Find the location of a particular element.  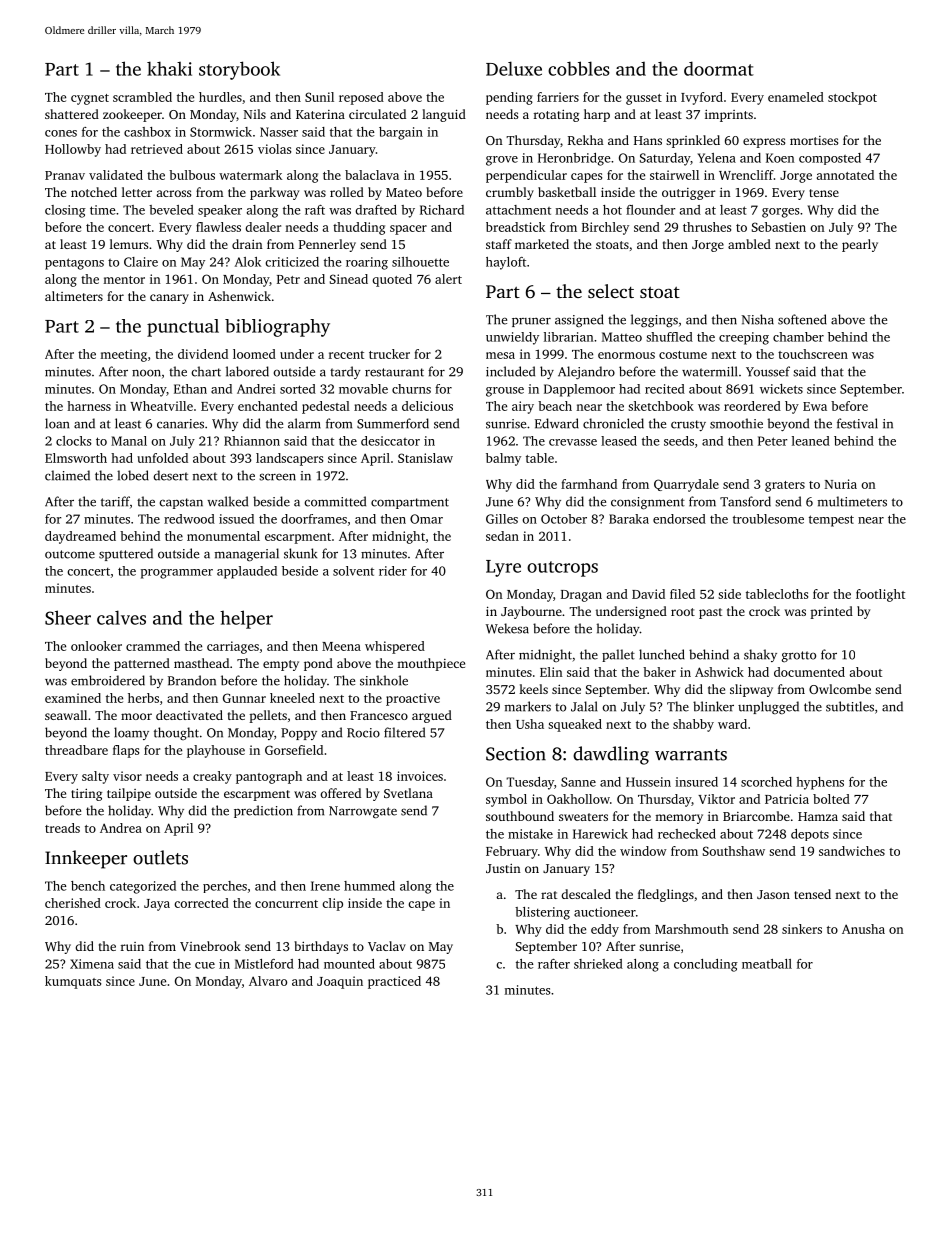

footlight is located at coordinates (880, 595).
